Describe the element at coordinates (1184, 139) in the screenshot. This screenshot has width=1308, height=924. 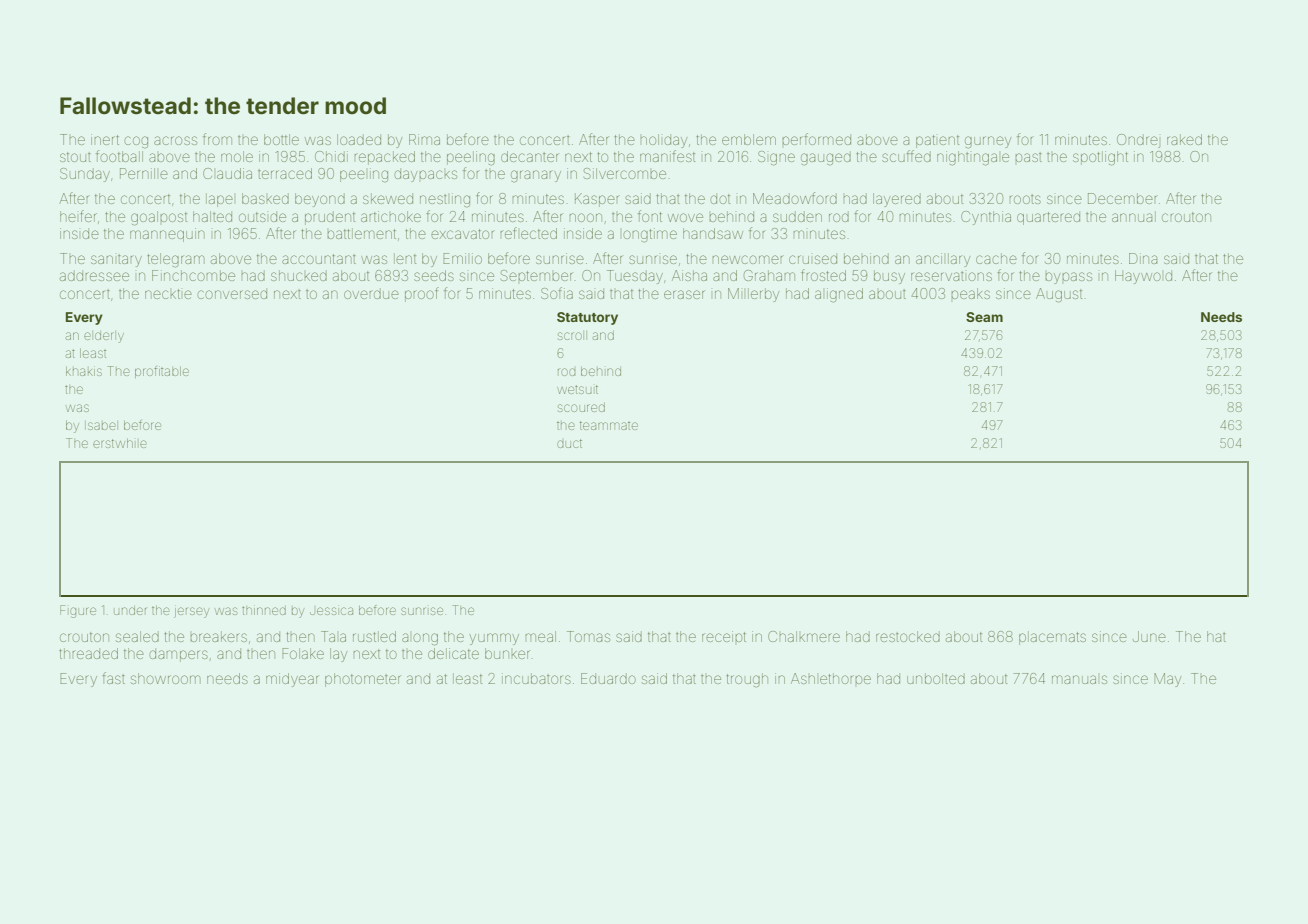
I see `raked` at that location.
